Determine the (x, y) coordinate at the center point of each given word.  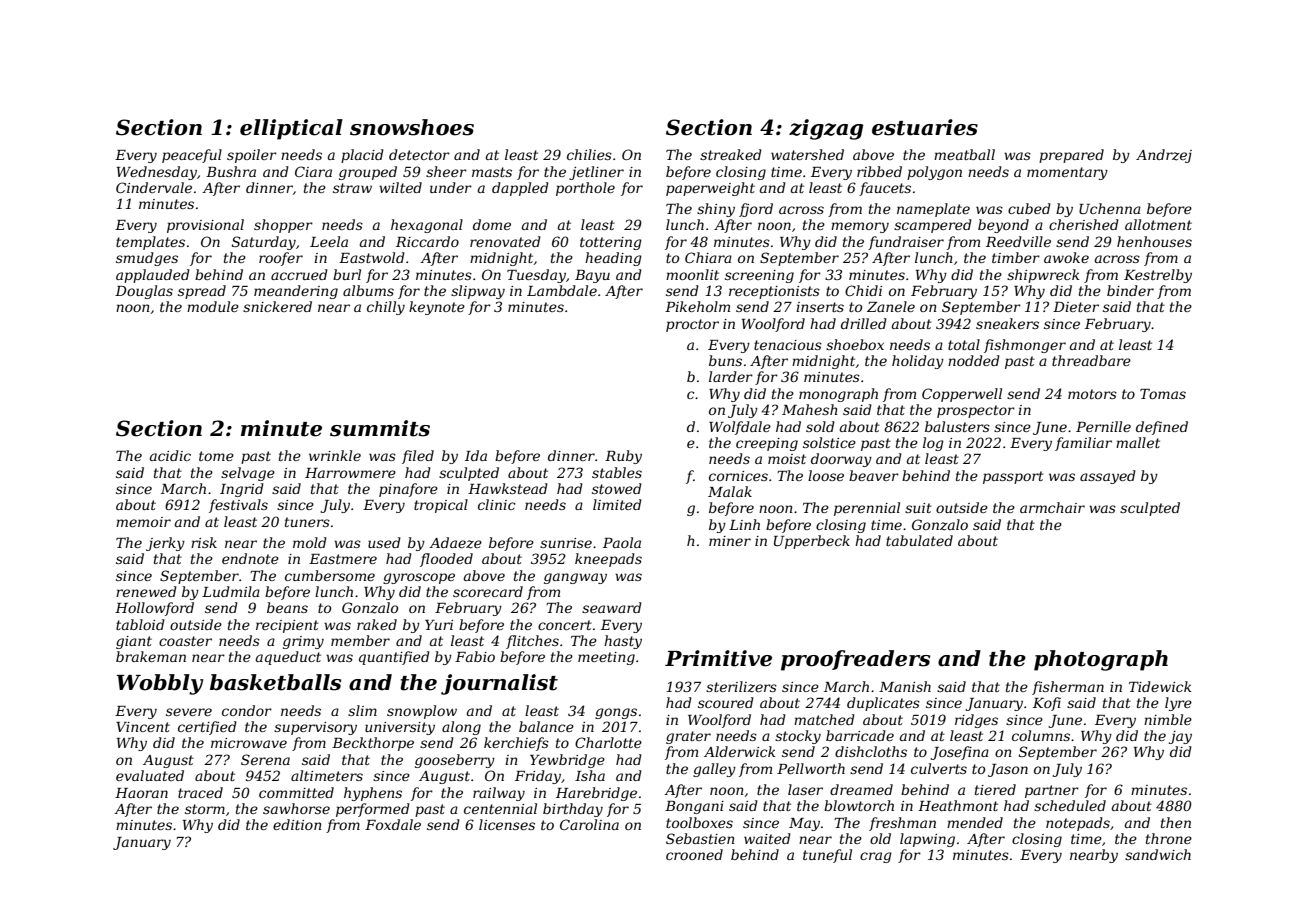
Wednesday (157, 173)
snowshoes (412, 127)
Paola (622, 542)
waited (767, 838)
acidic (170, 455)
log (933, 444)
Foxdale (393, 824)
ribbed (879, 171)
